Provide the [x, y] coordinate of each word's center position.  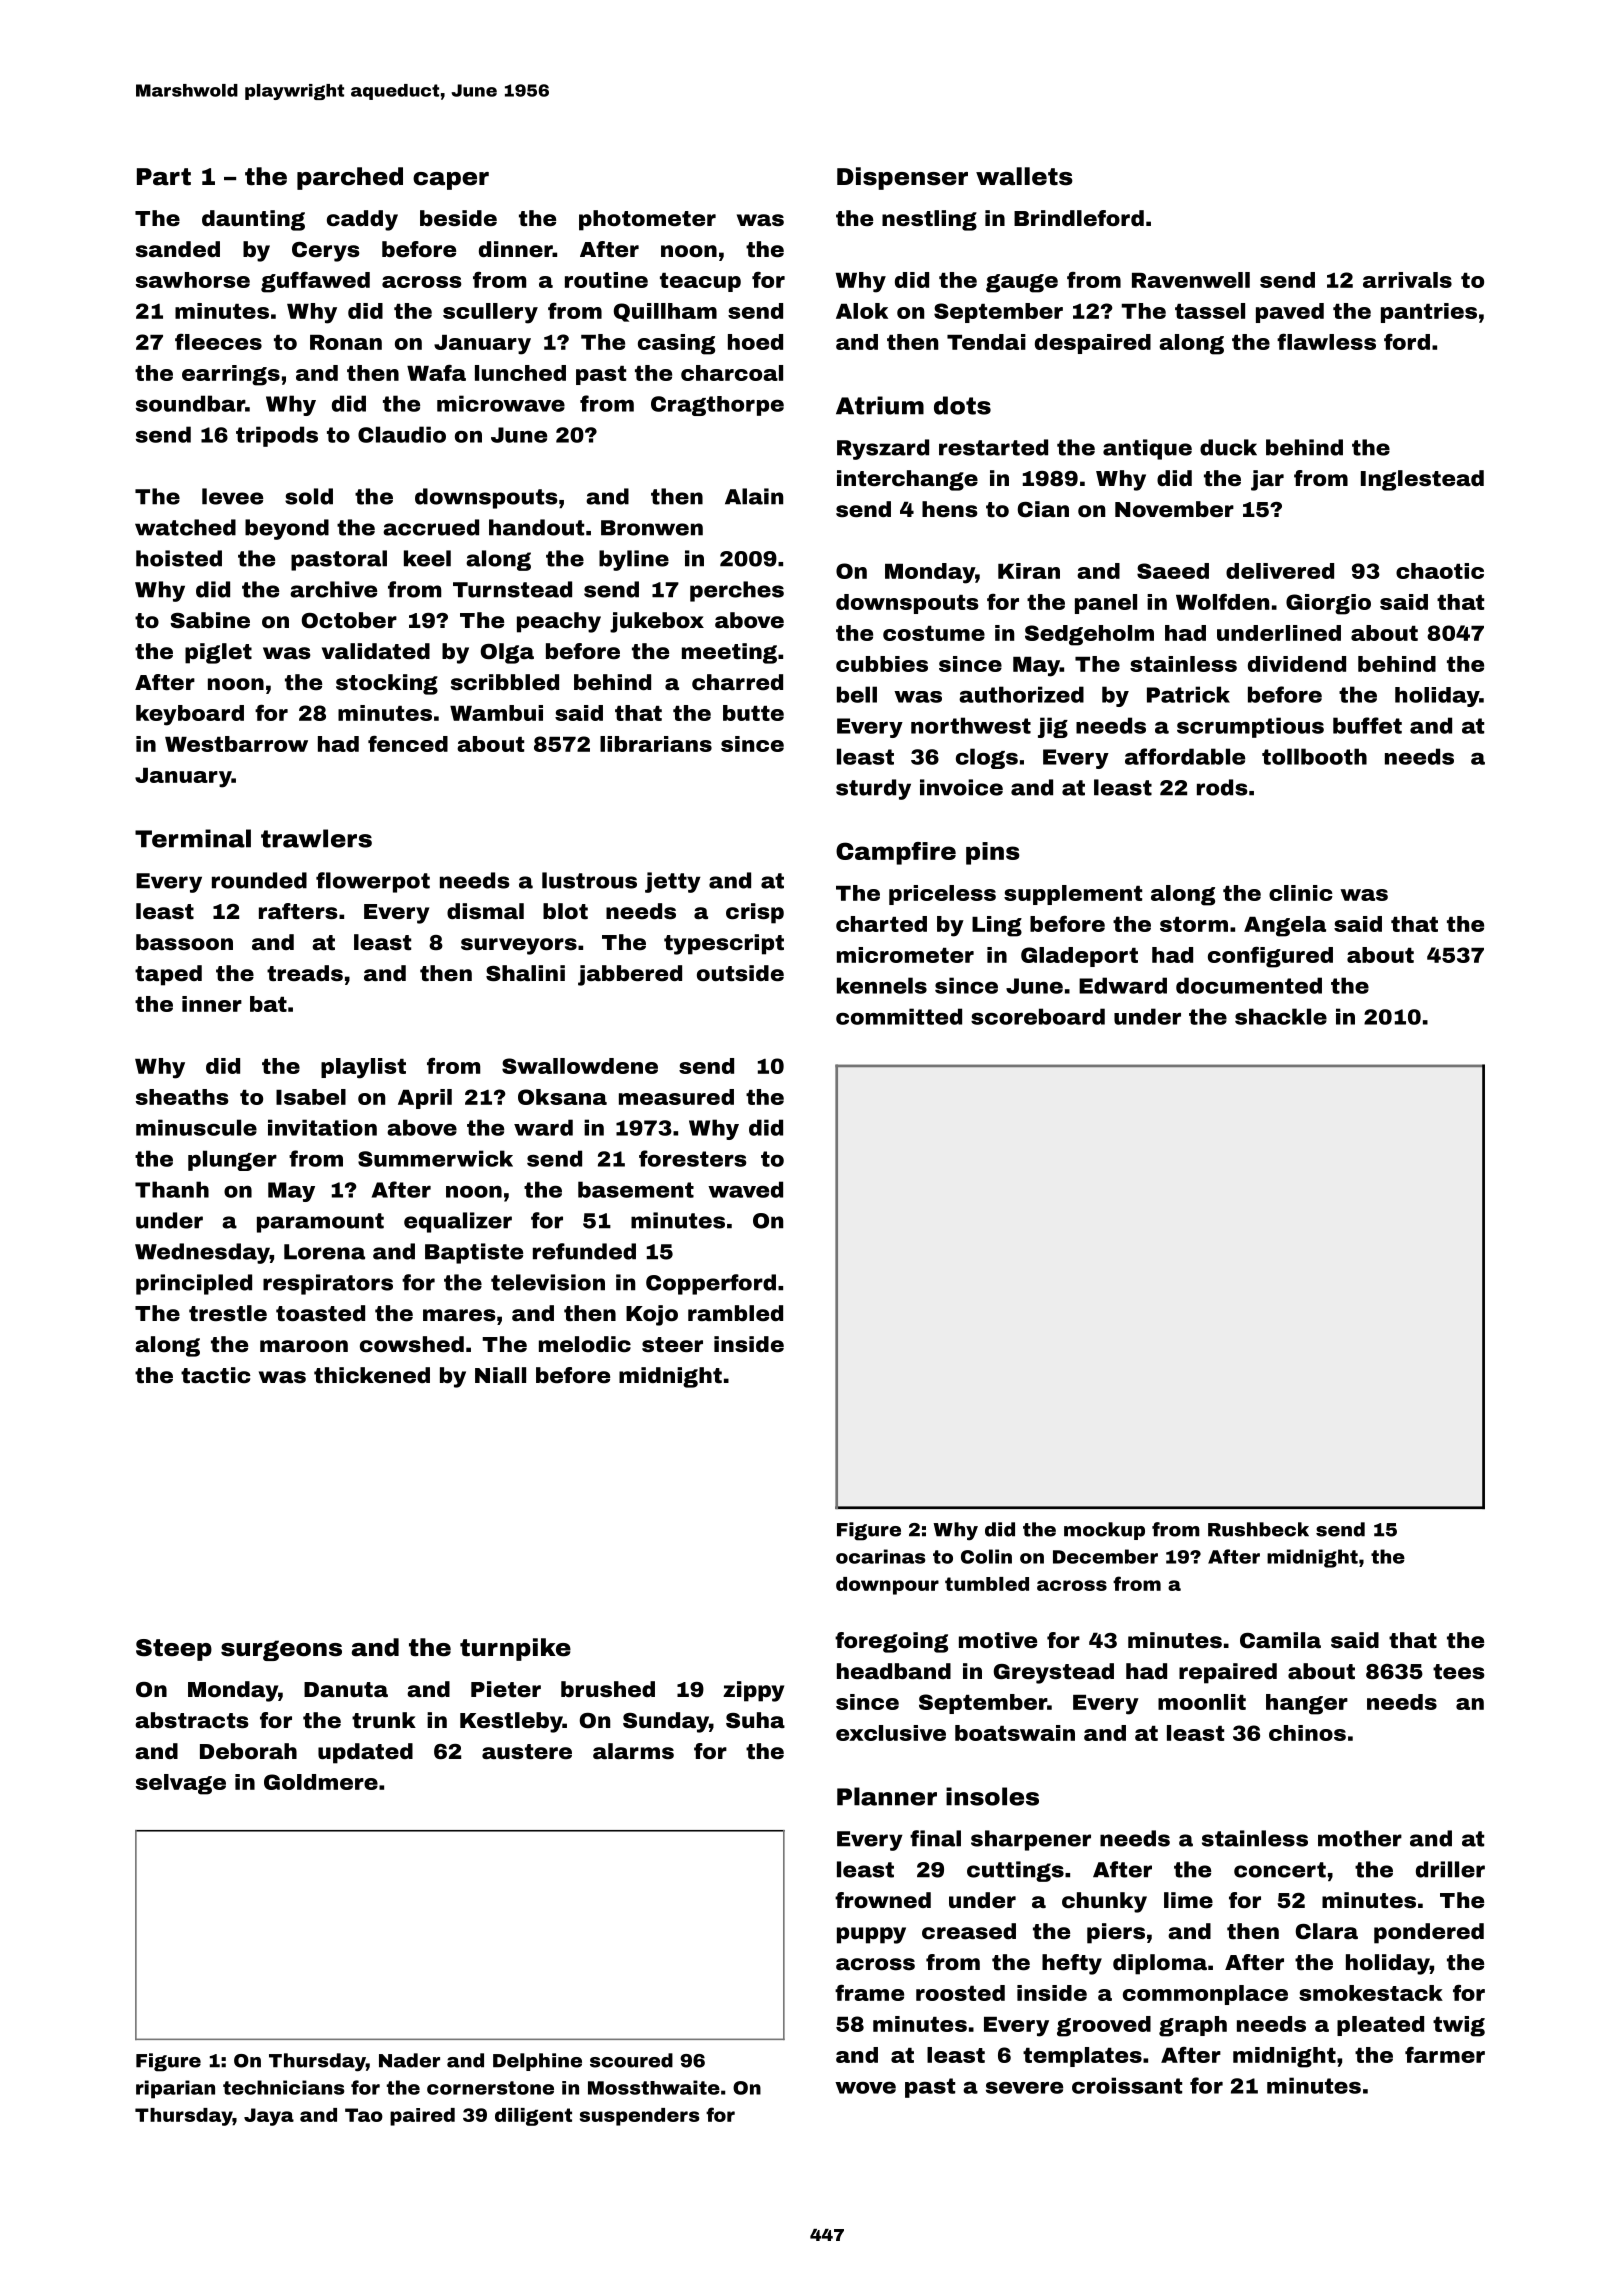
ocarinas [881, 1556]
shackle [1281, 1016]
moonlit [1202, 1702]
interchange [907, 480]
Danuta [346, 1689]
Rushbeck [1258, 1529]
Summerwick [435, 1158]
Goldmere [321, 1782]
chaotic [1440, 571]
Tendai [986, 342]
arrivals [1407, 280]
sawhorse [193, 280]
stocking [387, 684]
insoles [992, 1796]
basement [636, 1189]
